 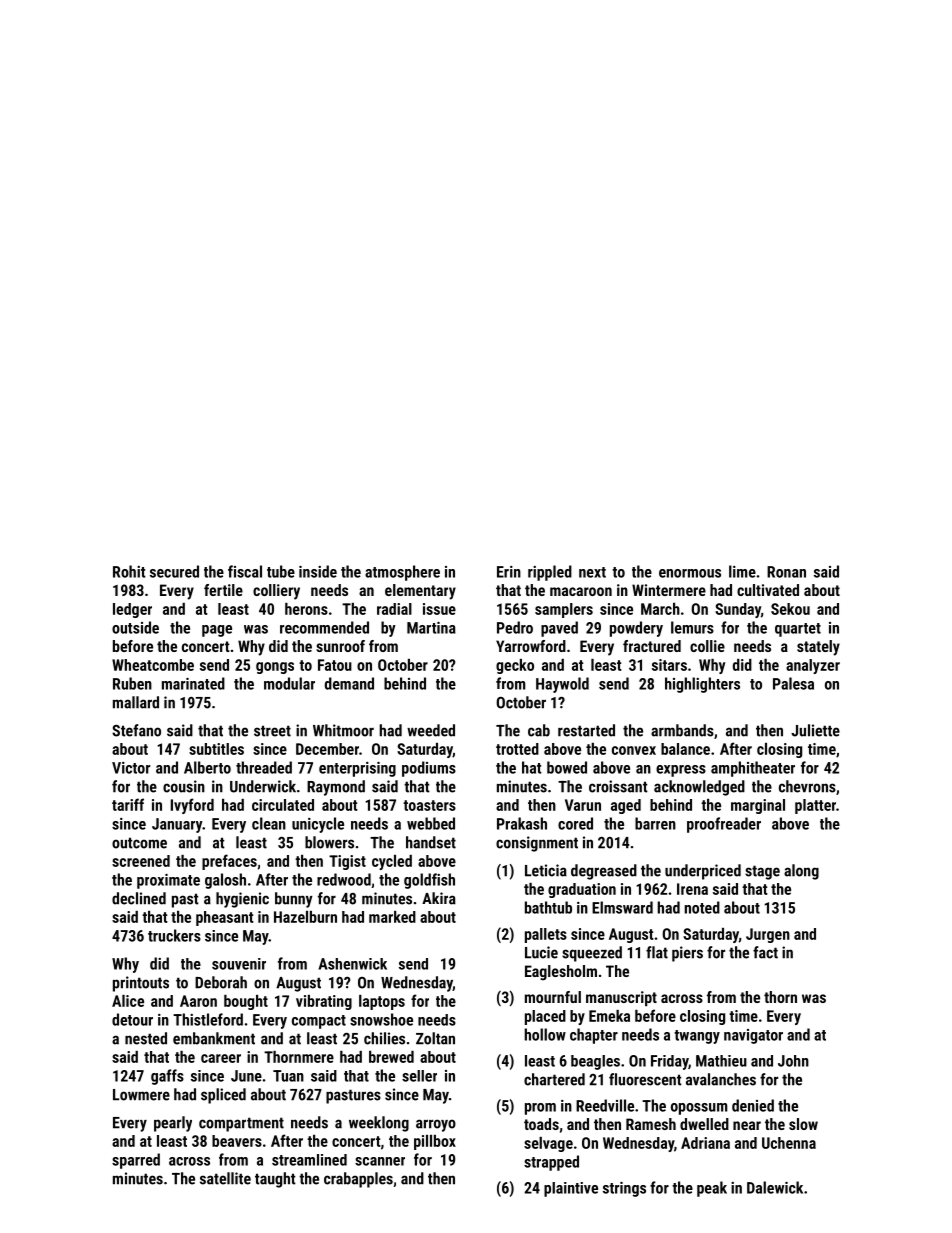 What do you see at coordinates (793, 1061) in the screenshot?
I see `John` at bounding box center [793, 1061].
